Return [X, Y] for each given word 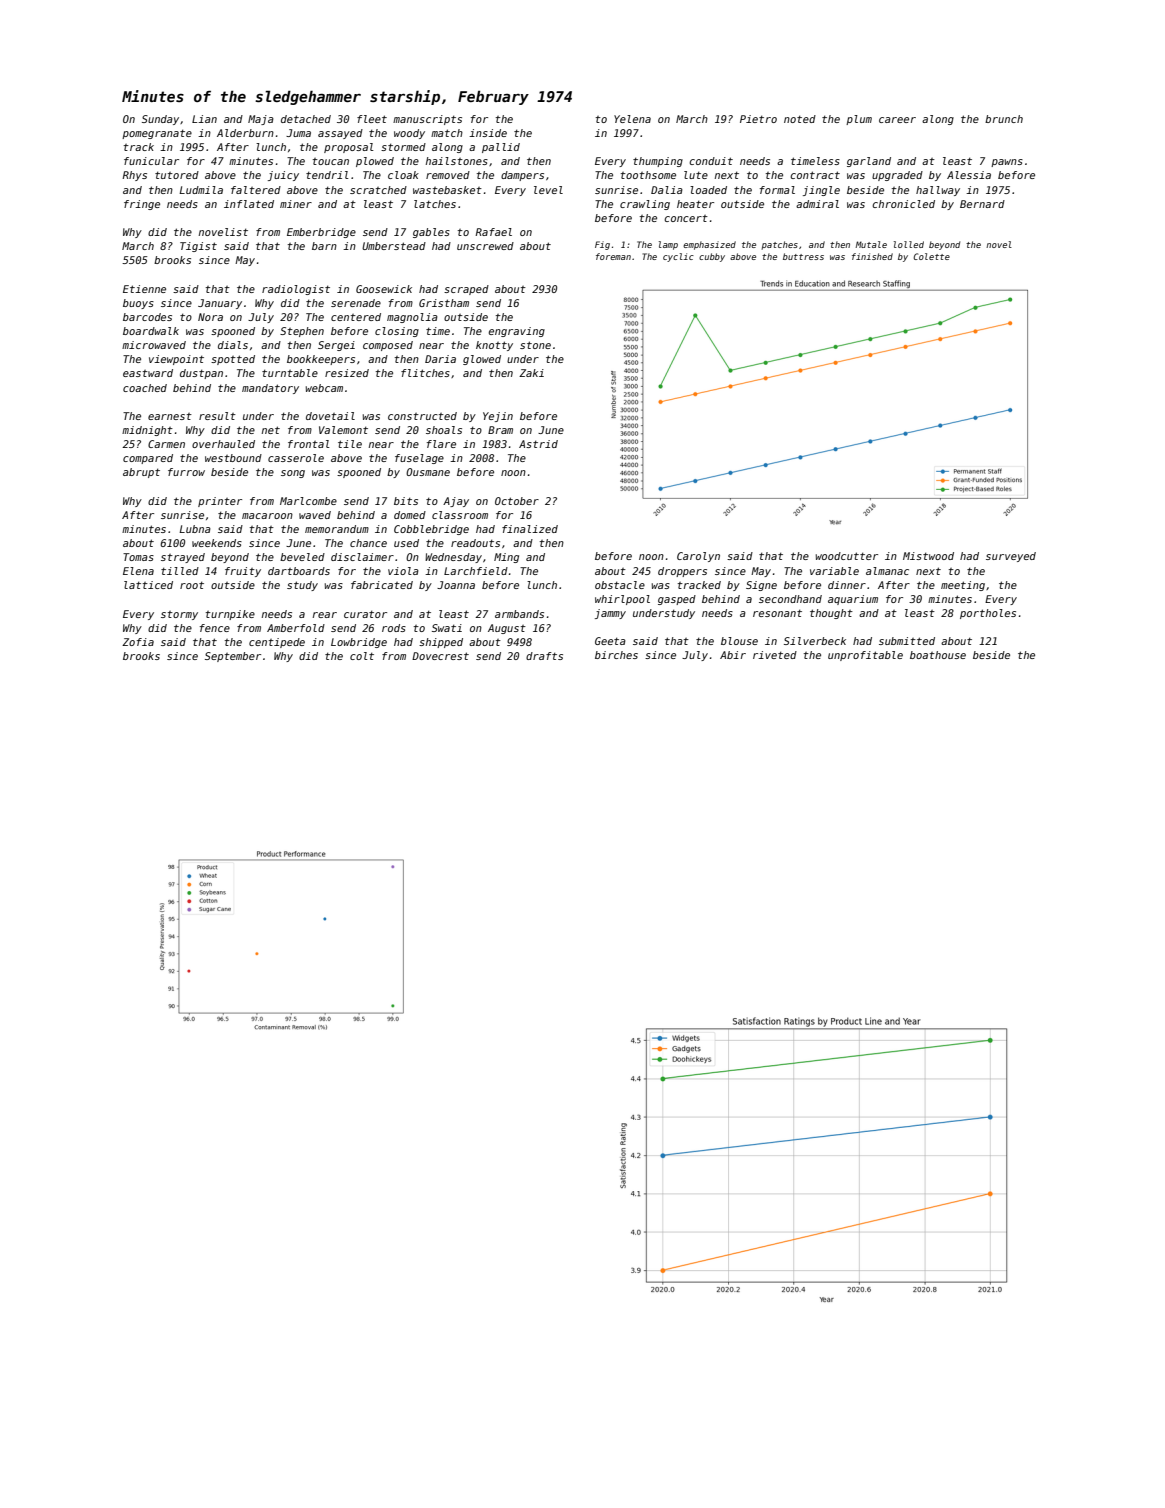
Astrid [538, 444]
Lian [204, 119]
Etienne [144, 289]
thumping [658, 162]
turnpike [230, 615]
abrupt [141, 473]
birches [616, 655]
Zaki [531, 373]
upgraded [897, 176]
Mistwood [928, 556]
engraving [517, 332]
